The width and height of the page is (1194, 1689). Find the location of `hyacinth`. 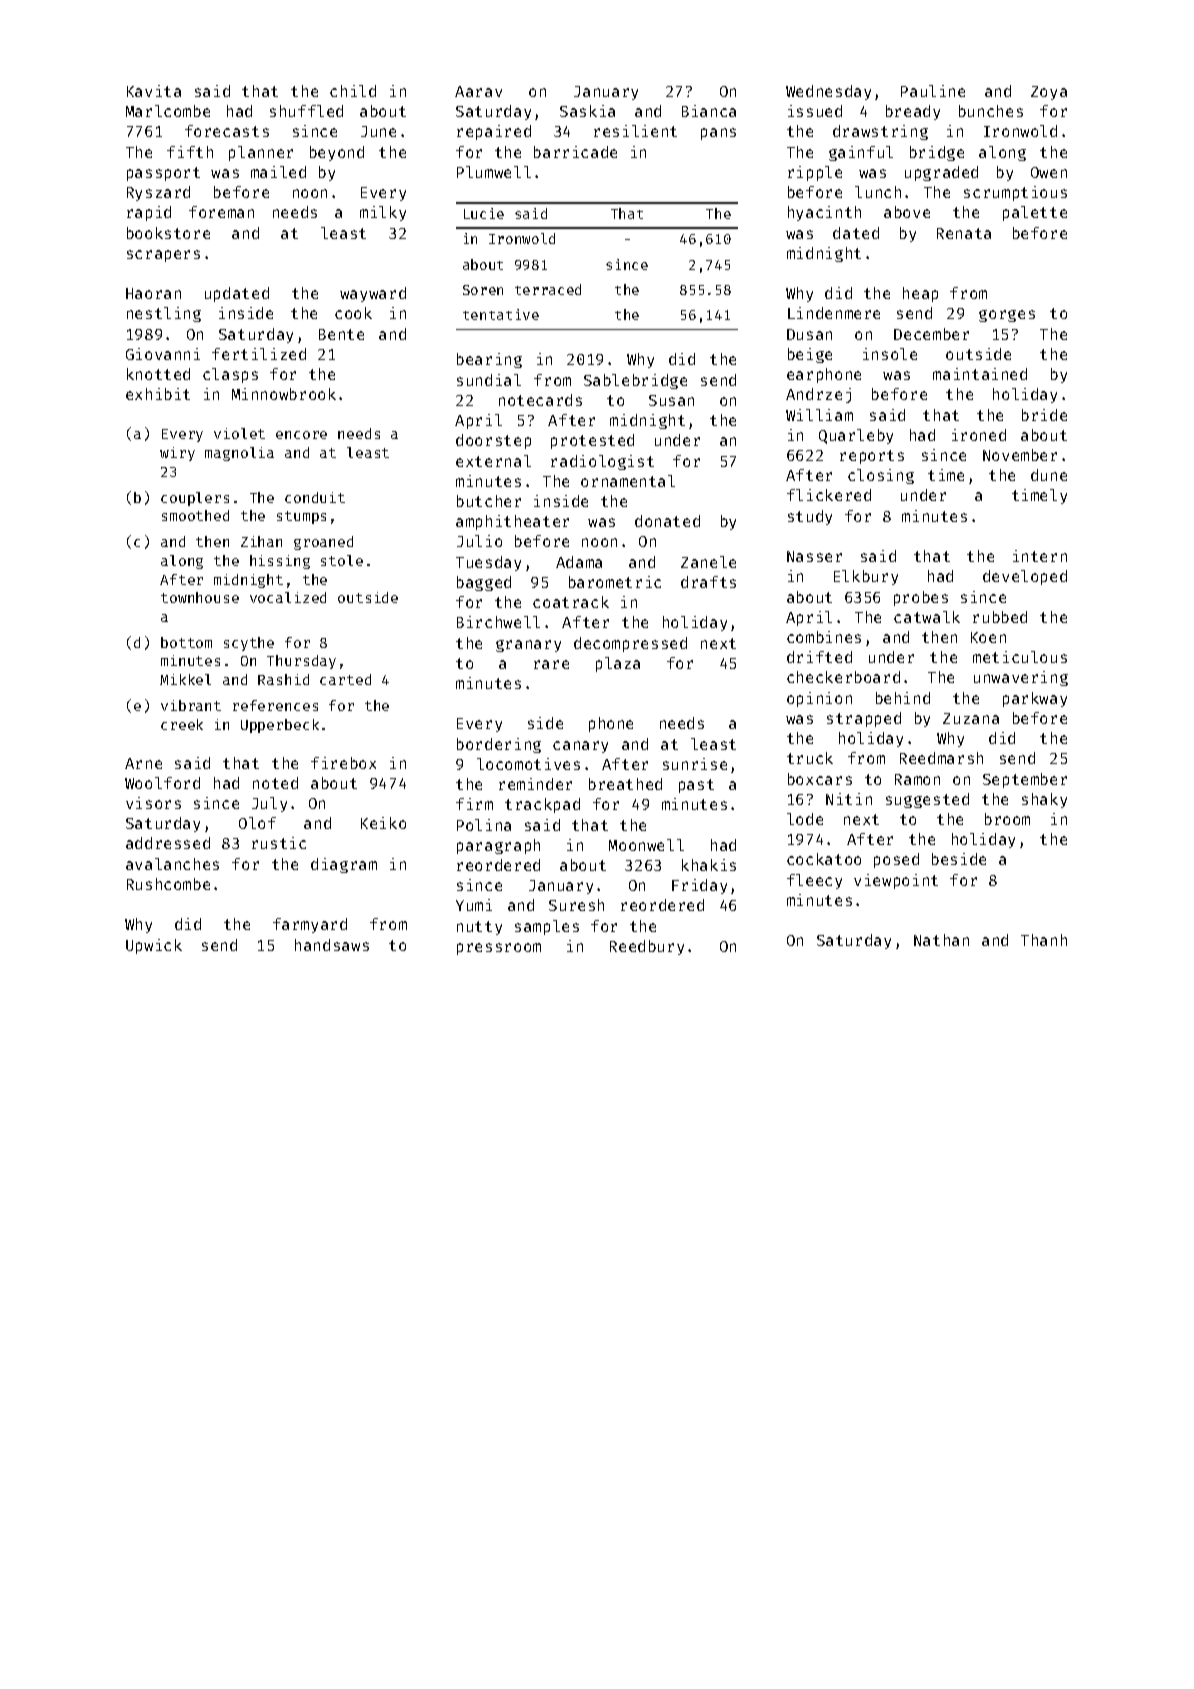

hyacinth is located at coordinates (824, 213).
